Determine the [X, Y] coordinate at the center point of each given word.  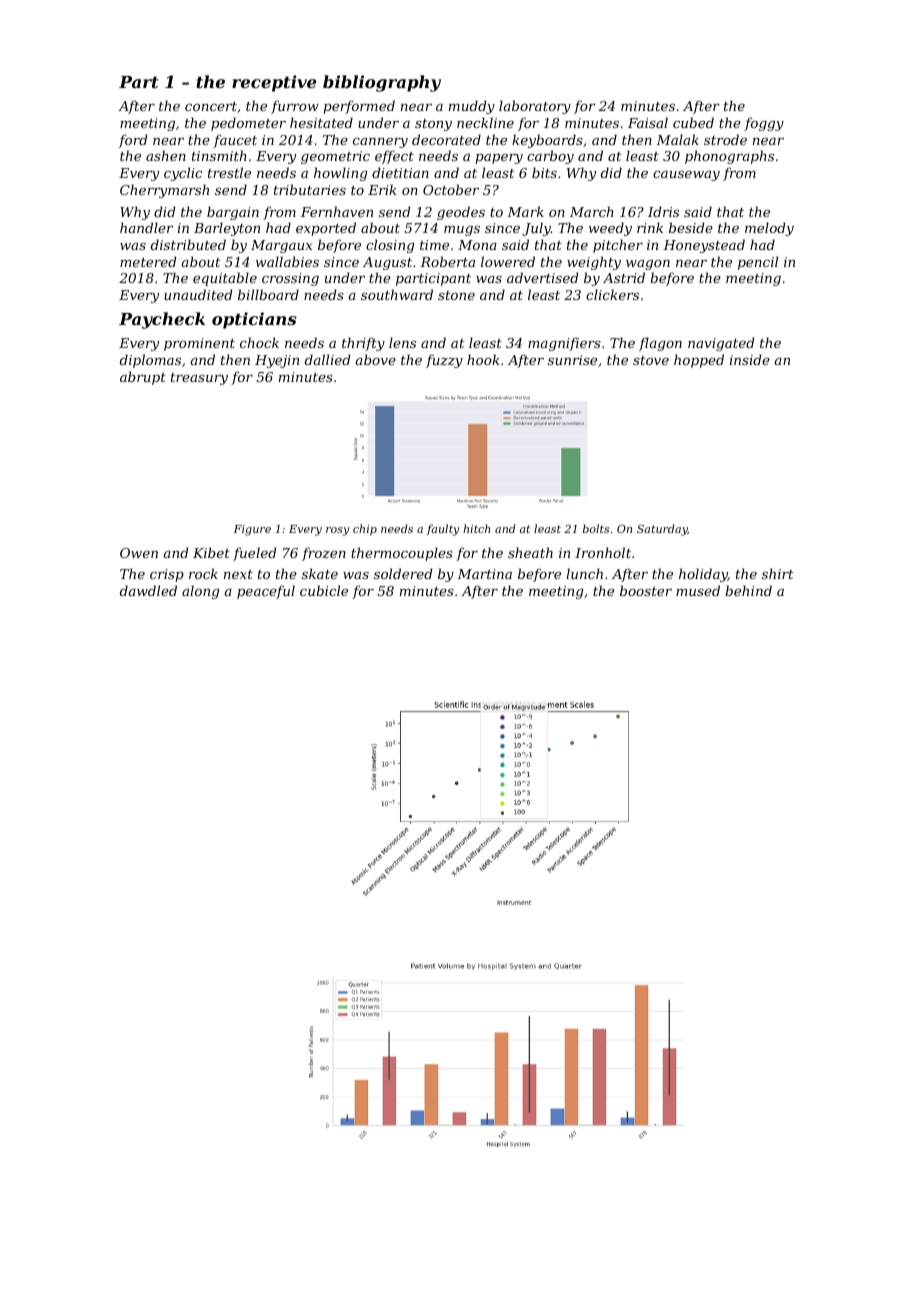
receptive [274, 83]
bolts [596, 528]
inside [750, 359]
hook [483, 359]
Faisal [648, 122]
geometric [335, 157]
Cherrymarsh [164, 191]
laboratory [535, 107]
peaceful [266, 592]
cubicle [324, 590]
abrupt [143, 378]
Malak [677, 139]
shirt [778, 573]
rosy [337, 531]
